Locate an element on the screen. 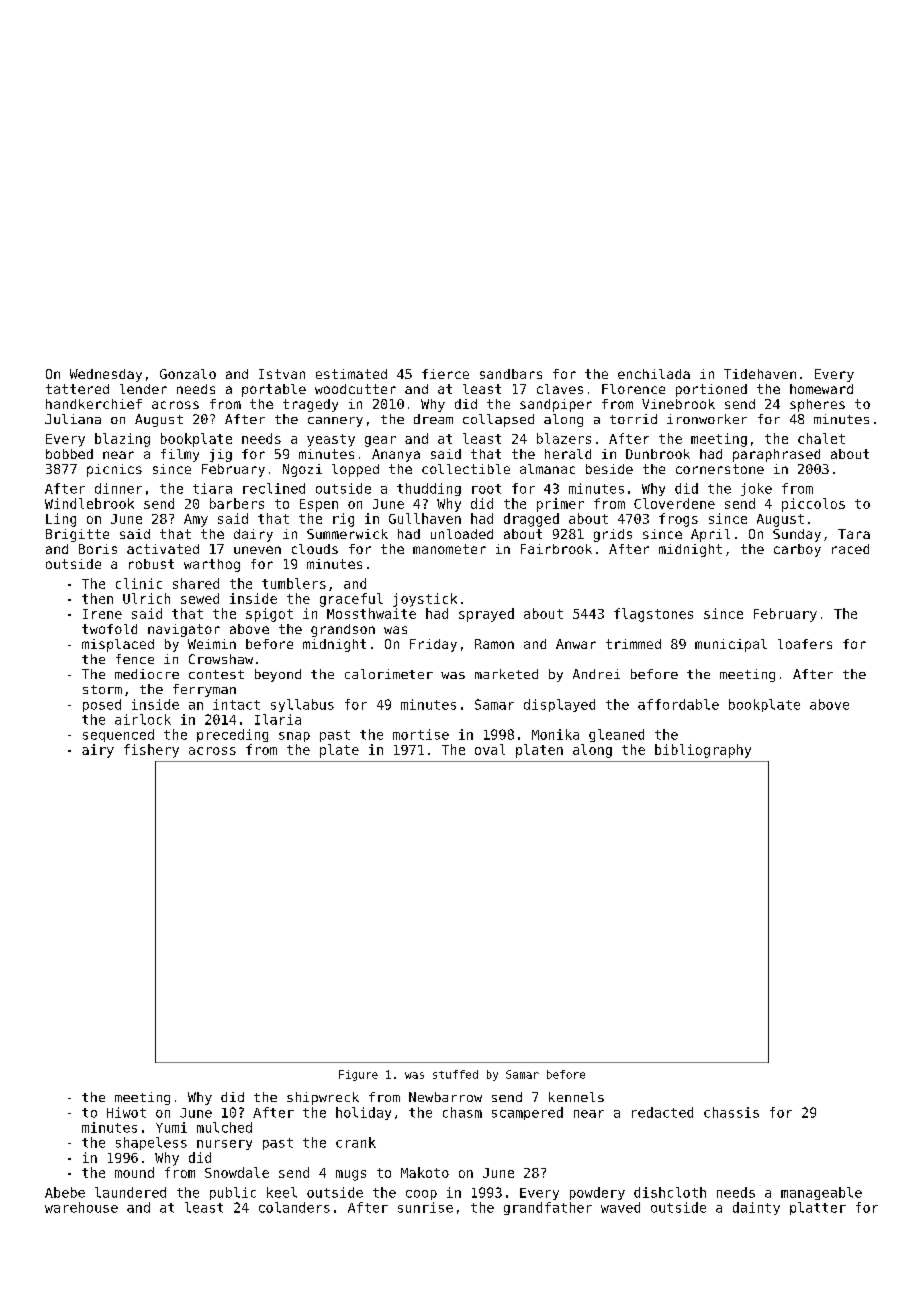 This screenshot has width=924, height=1308. sprayed is located at coordinates (486, 615).
